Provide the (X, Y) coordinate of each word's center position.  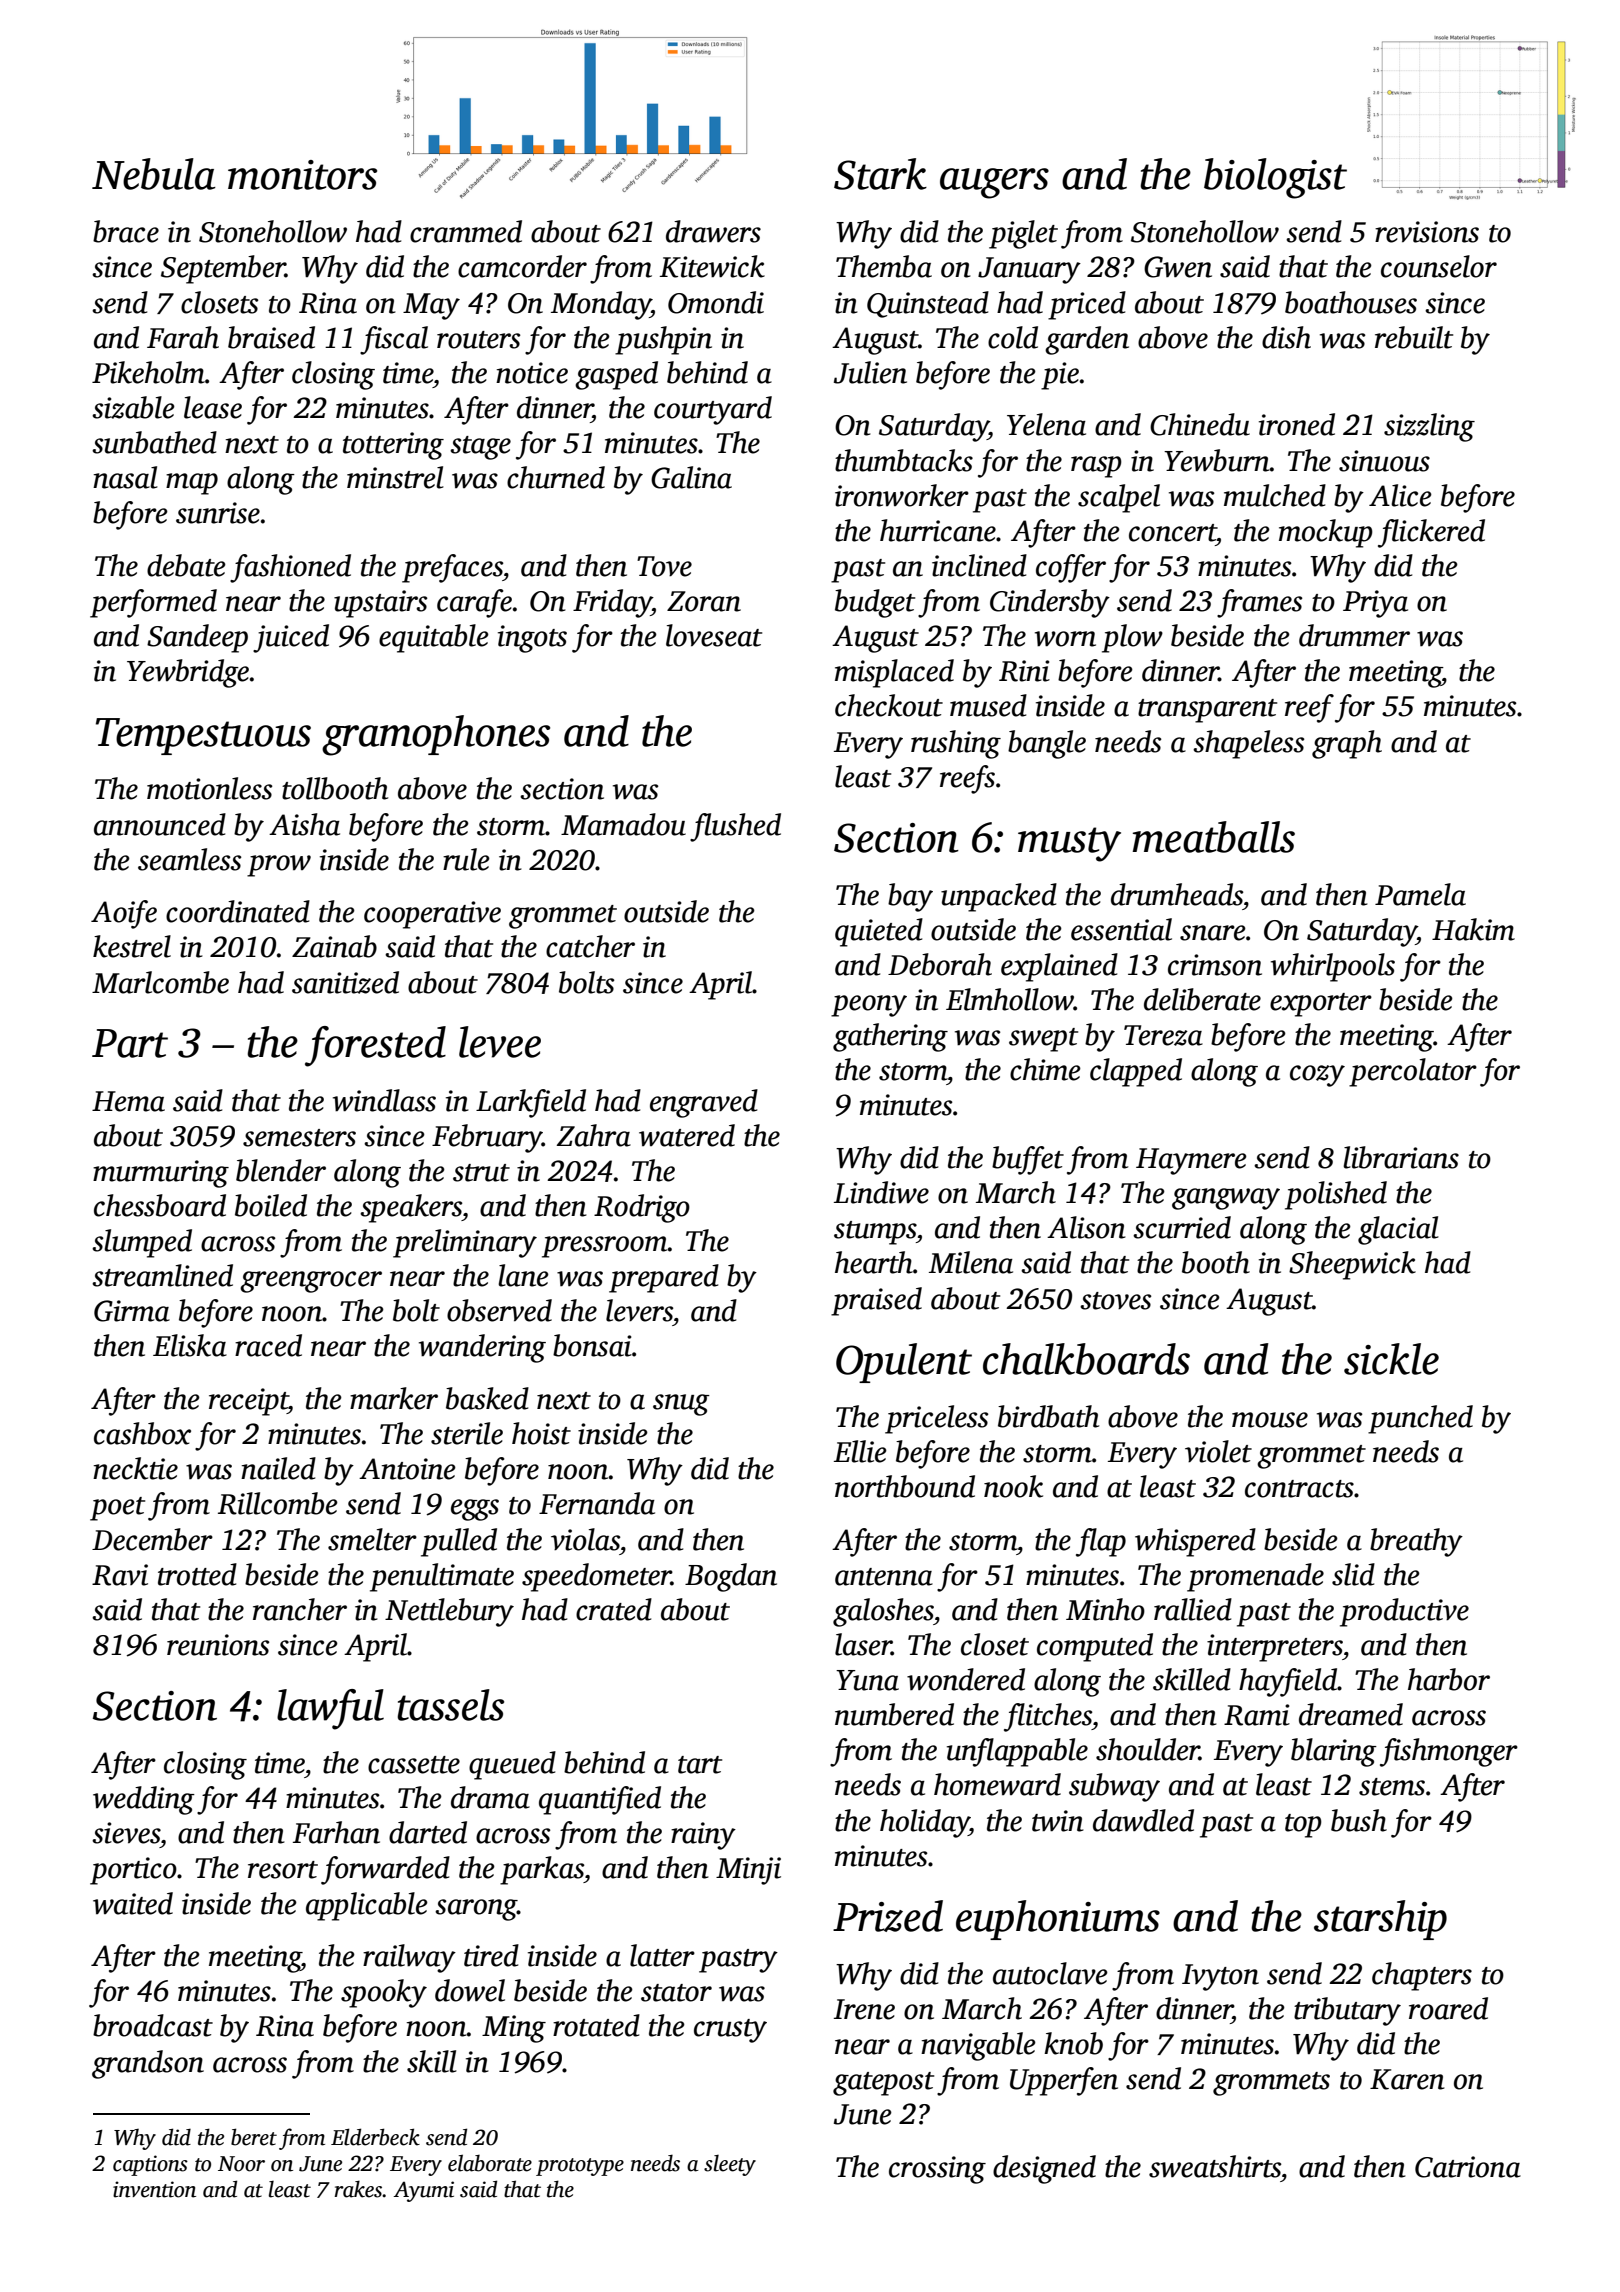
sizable (133, 407)
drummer (1354, 635)
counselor (1439, 266)
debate (186, 565)
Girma (132, 1311)
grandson (148, 2064)
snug (681, 1405)
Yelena (1046, 424)
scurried (1182, 1227)
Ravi (120, 1575)
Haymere (1191, 1161)
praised (876, 1301)
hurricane (938, 530)
